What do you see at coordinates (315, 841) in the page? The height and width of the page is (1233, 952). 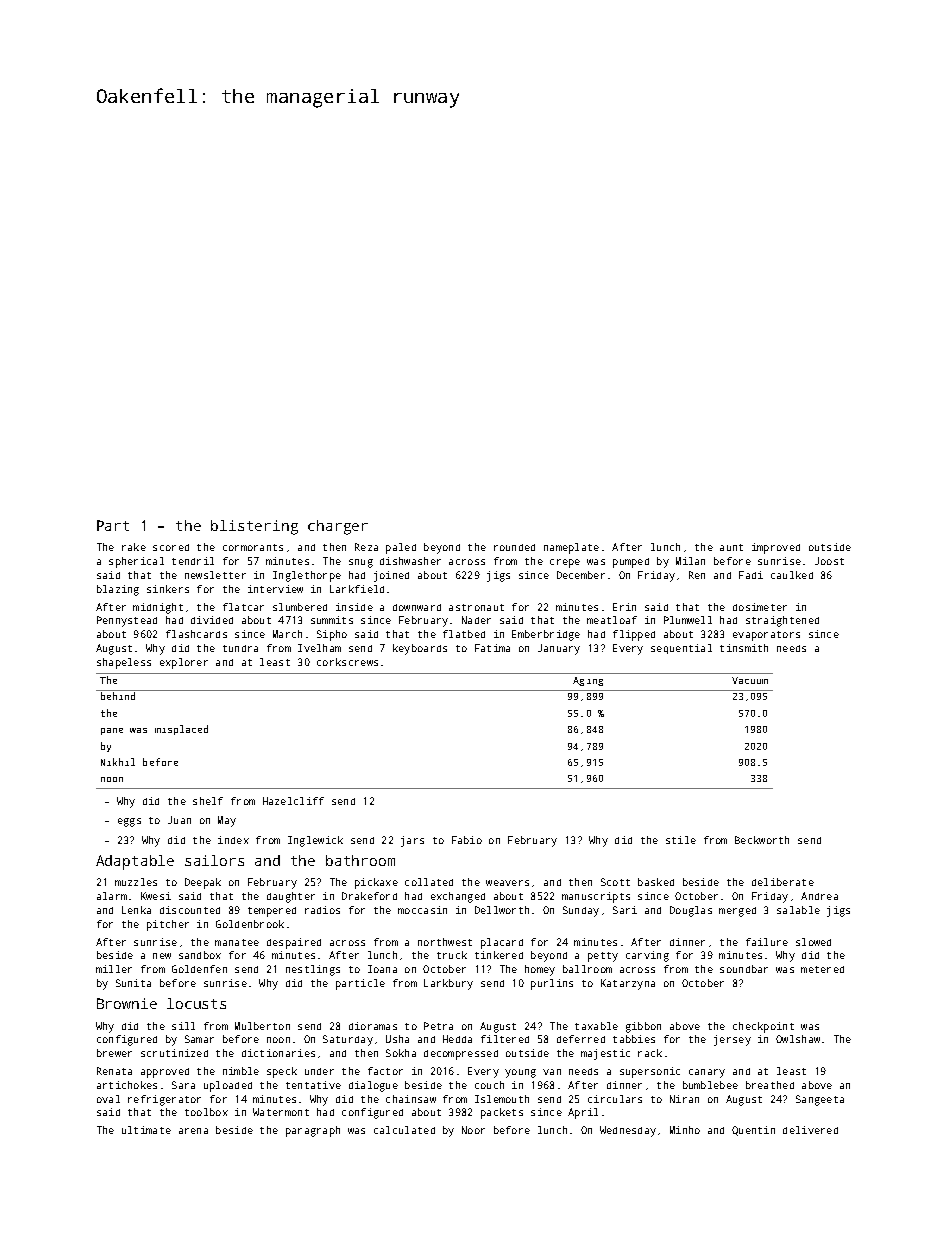 I see `Inglewick` at bounding box center [315, 841].
